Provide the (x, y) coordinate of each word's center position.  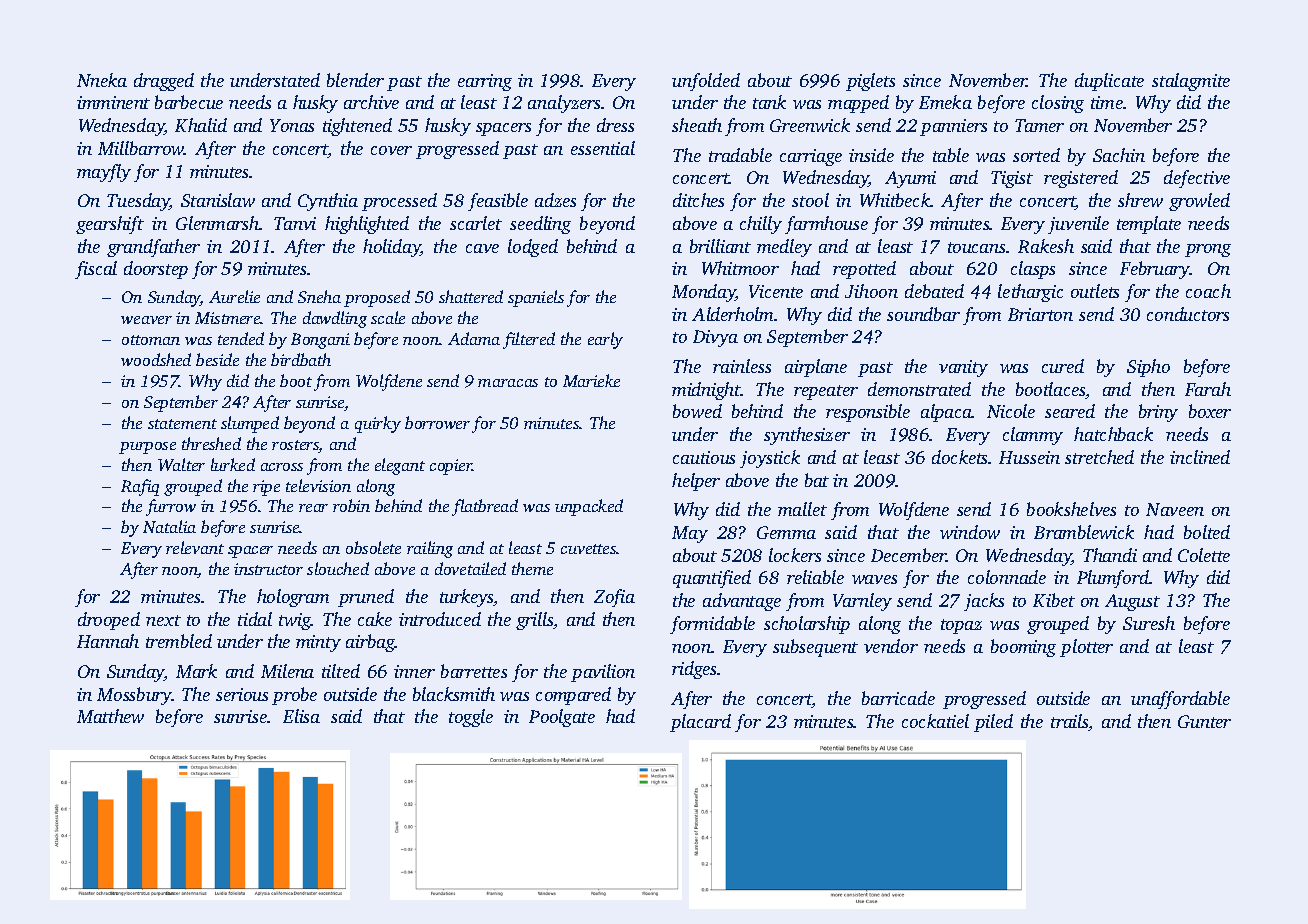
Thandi (1110, 555)
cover (391, 150)
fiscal (96, 270)
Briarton (1040, 314)
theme (532, 568)
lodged (533, 248)
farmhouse (826, 225)
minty (318, 643)
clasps (1033, 270)
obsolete (373, 547)
